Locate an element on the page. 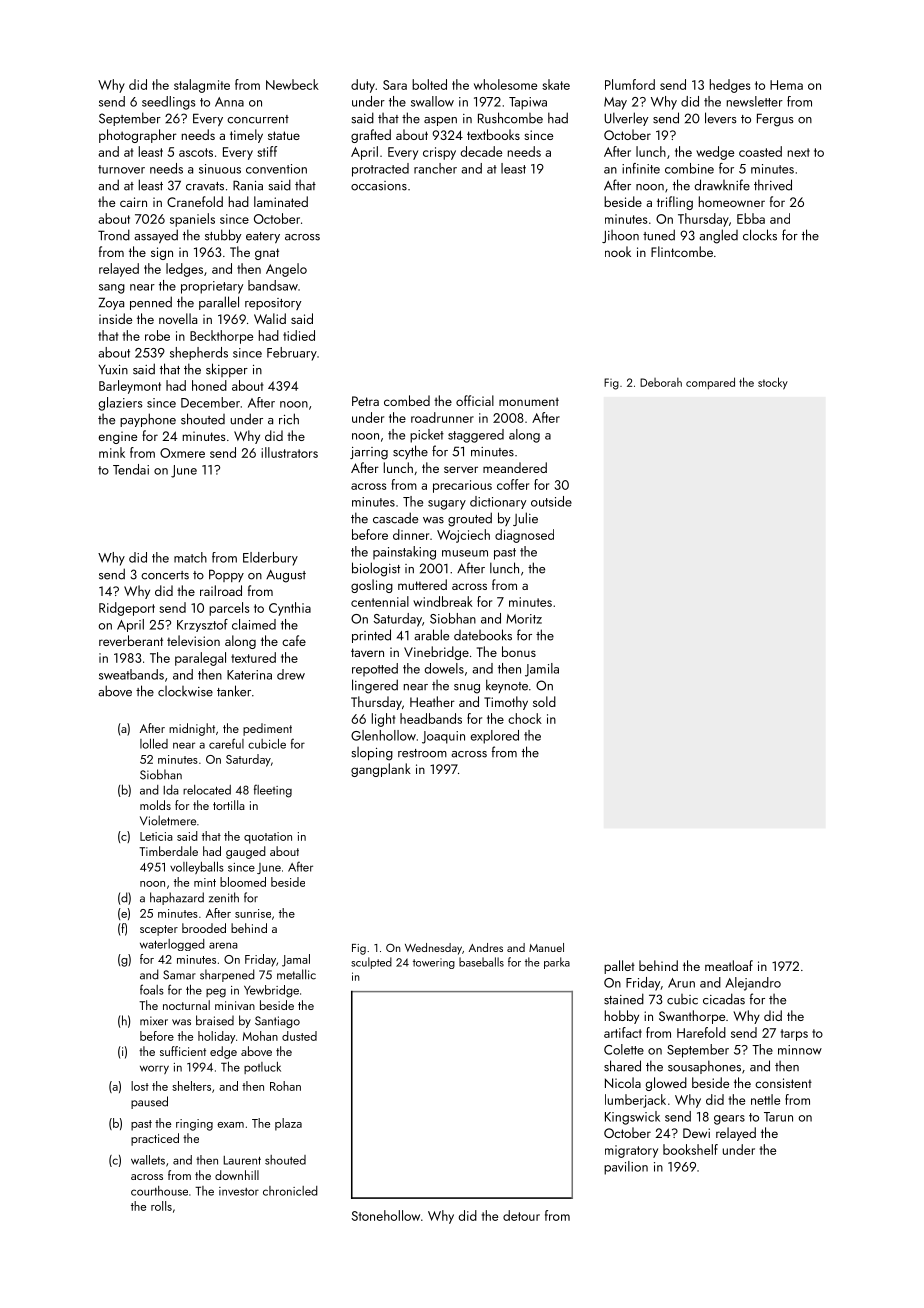  scepter is located at coordinates (159, 930).
